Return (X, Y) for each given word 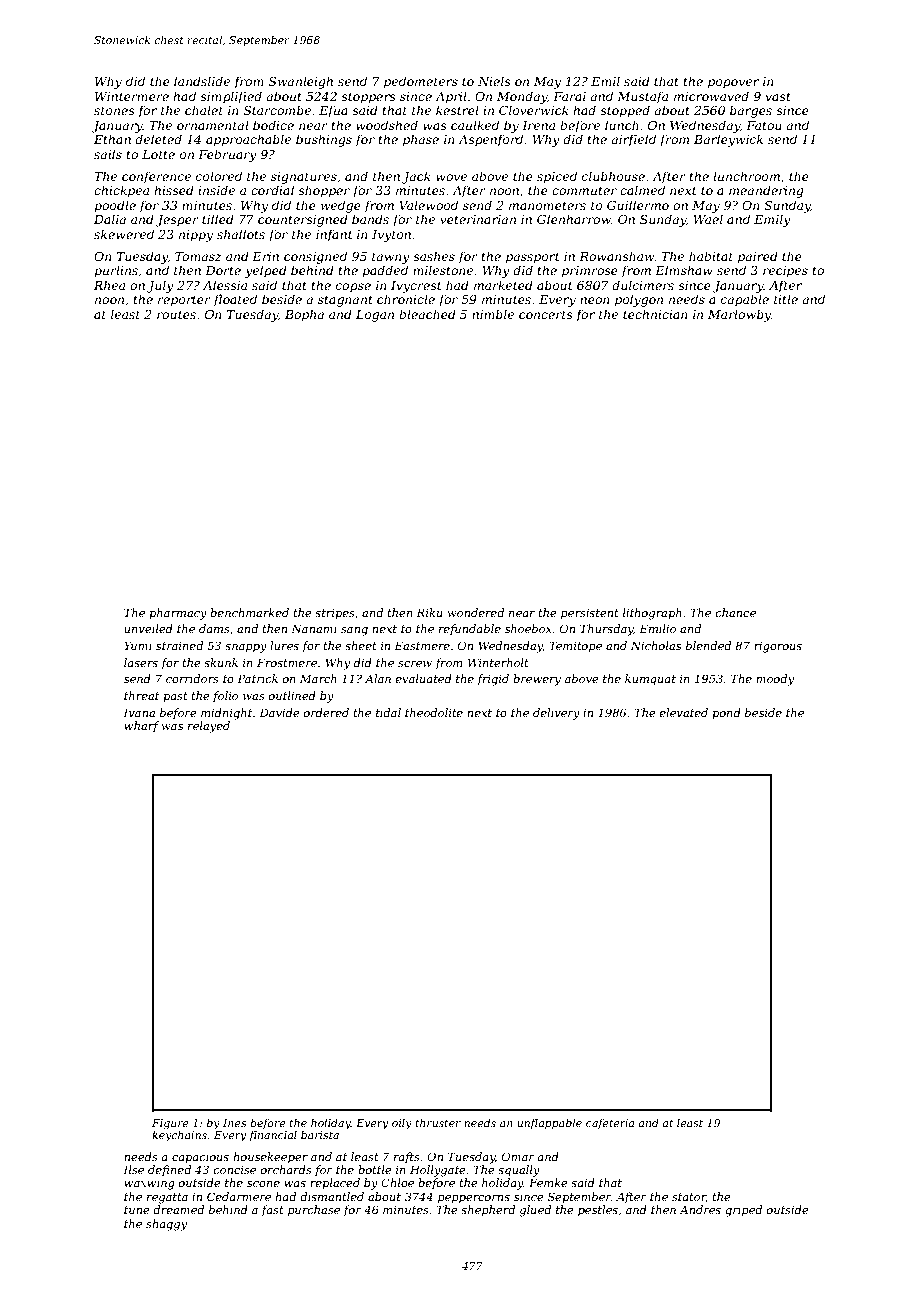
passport (533, 258)
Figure (170, 1124)
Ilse (133, 1169)
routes (176, 314)
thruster (438, 1122)
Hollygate (438, 1171)
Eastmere (422, 645)
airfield (633, 140)
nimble (493, 314)
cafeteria (610, 1123)
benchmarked (249, 612)
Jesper (177, 221)
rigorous (778, 647)
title (786, 299)
